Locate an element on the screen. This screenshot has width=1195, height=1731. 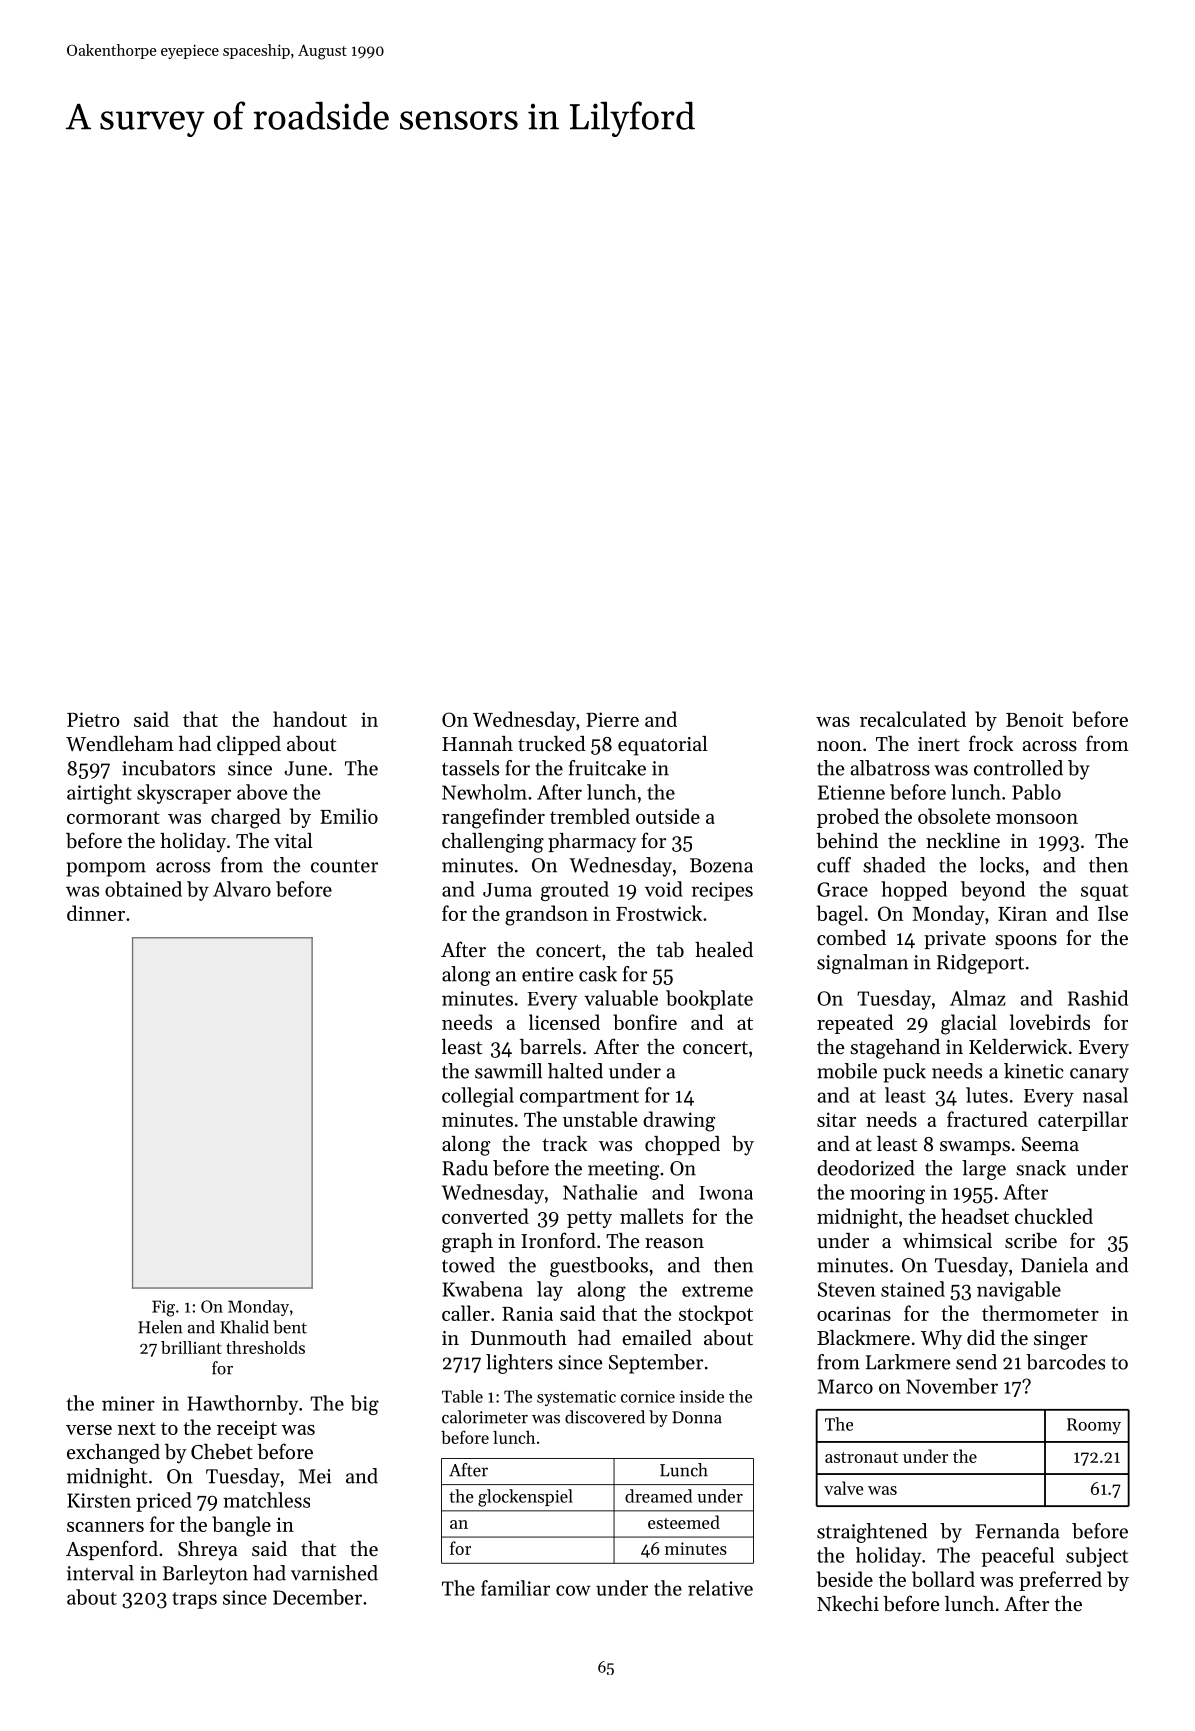
shaded is located at coordinates (894, 865).
